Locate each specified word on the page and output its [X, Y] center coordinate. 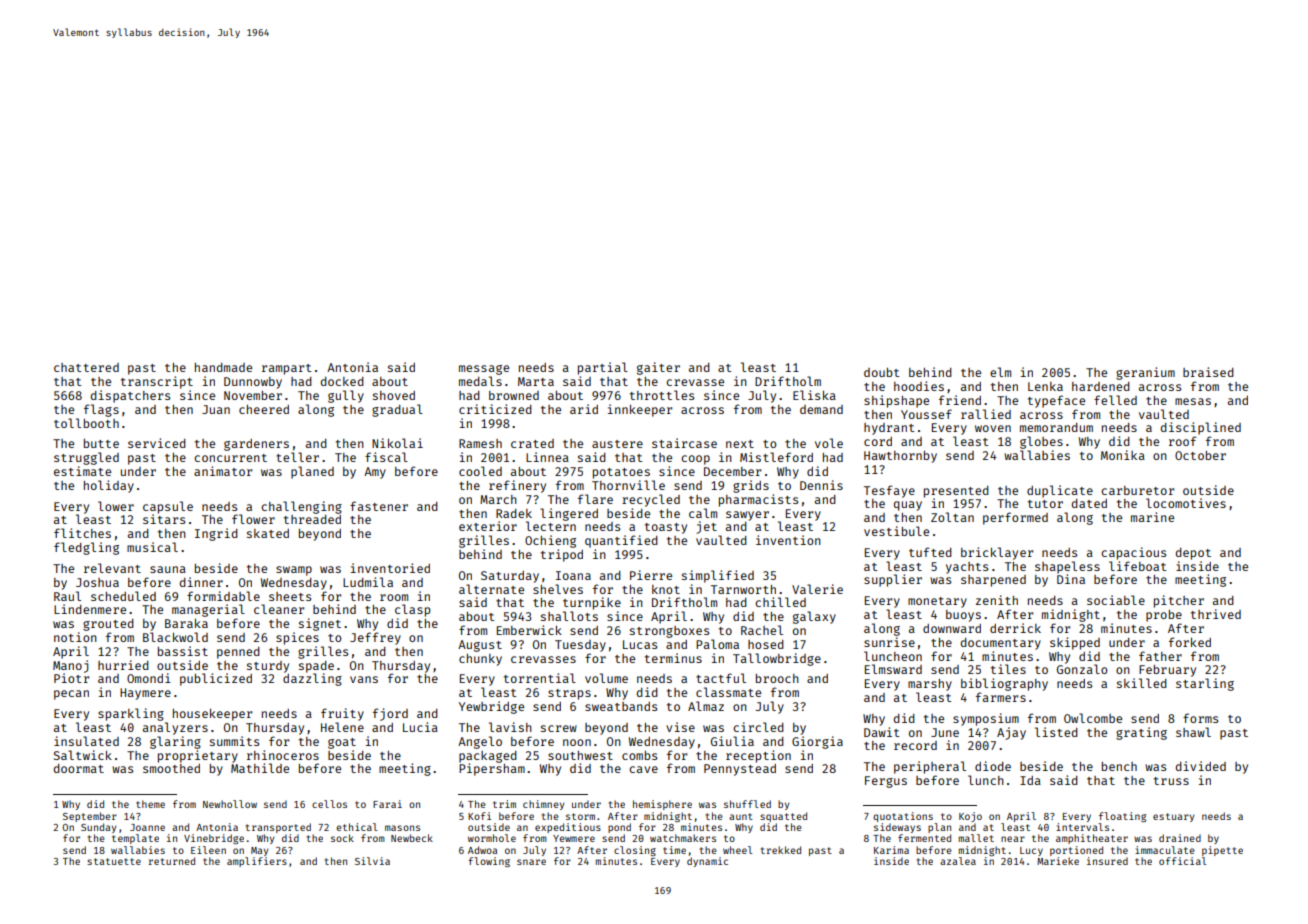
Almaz [706, 706]
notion [75, 637]
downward [952, 628]
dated [1089, 503]
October [1200, 455]
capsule [168, 507]
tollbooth [86, 423]
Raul [67, 596]
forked [1190, 642]
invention [788, 540]
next [740, 444]
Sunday [98, 828]
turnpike [592, 603]
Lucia [420, 727]
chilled [780, 602]
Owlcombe [1093, 718]
